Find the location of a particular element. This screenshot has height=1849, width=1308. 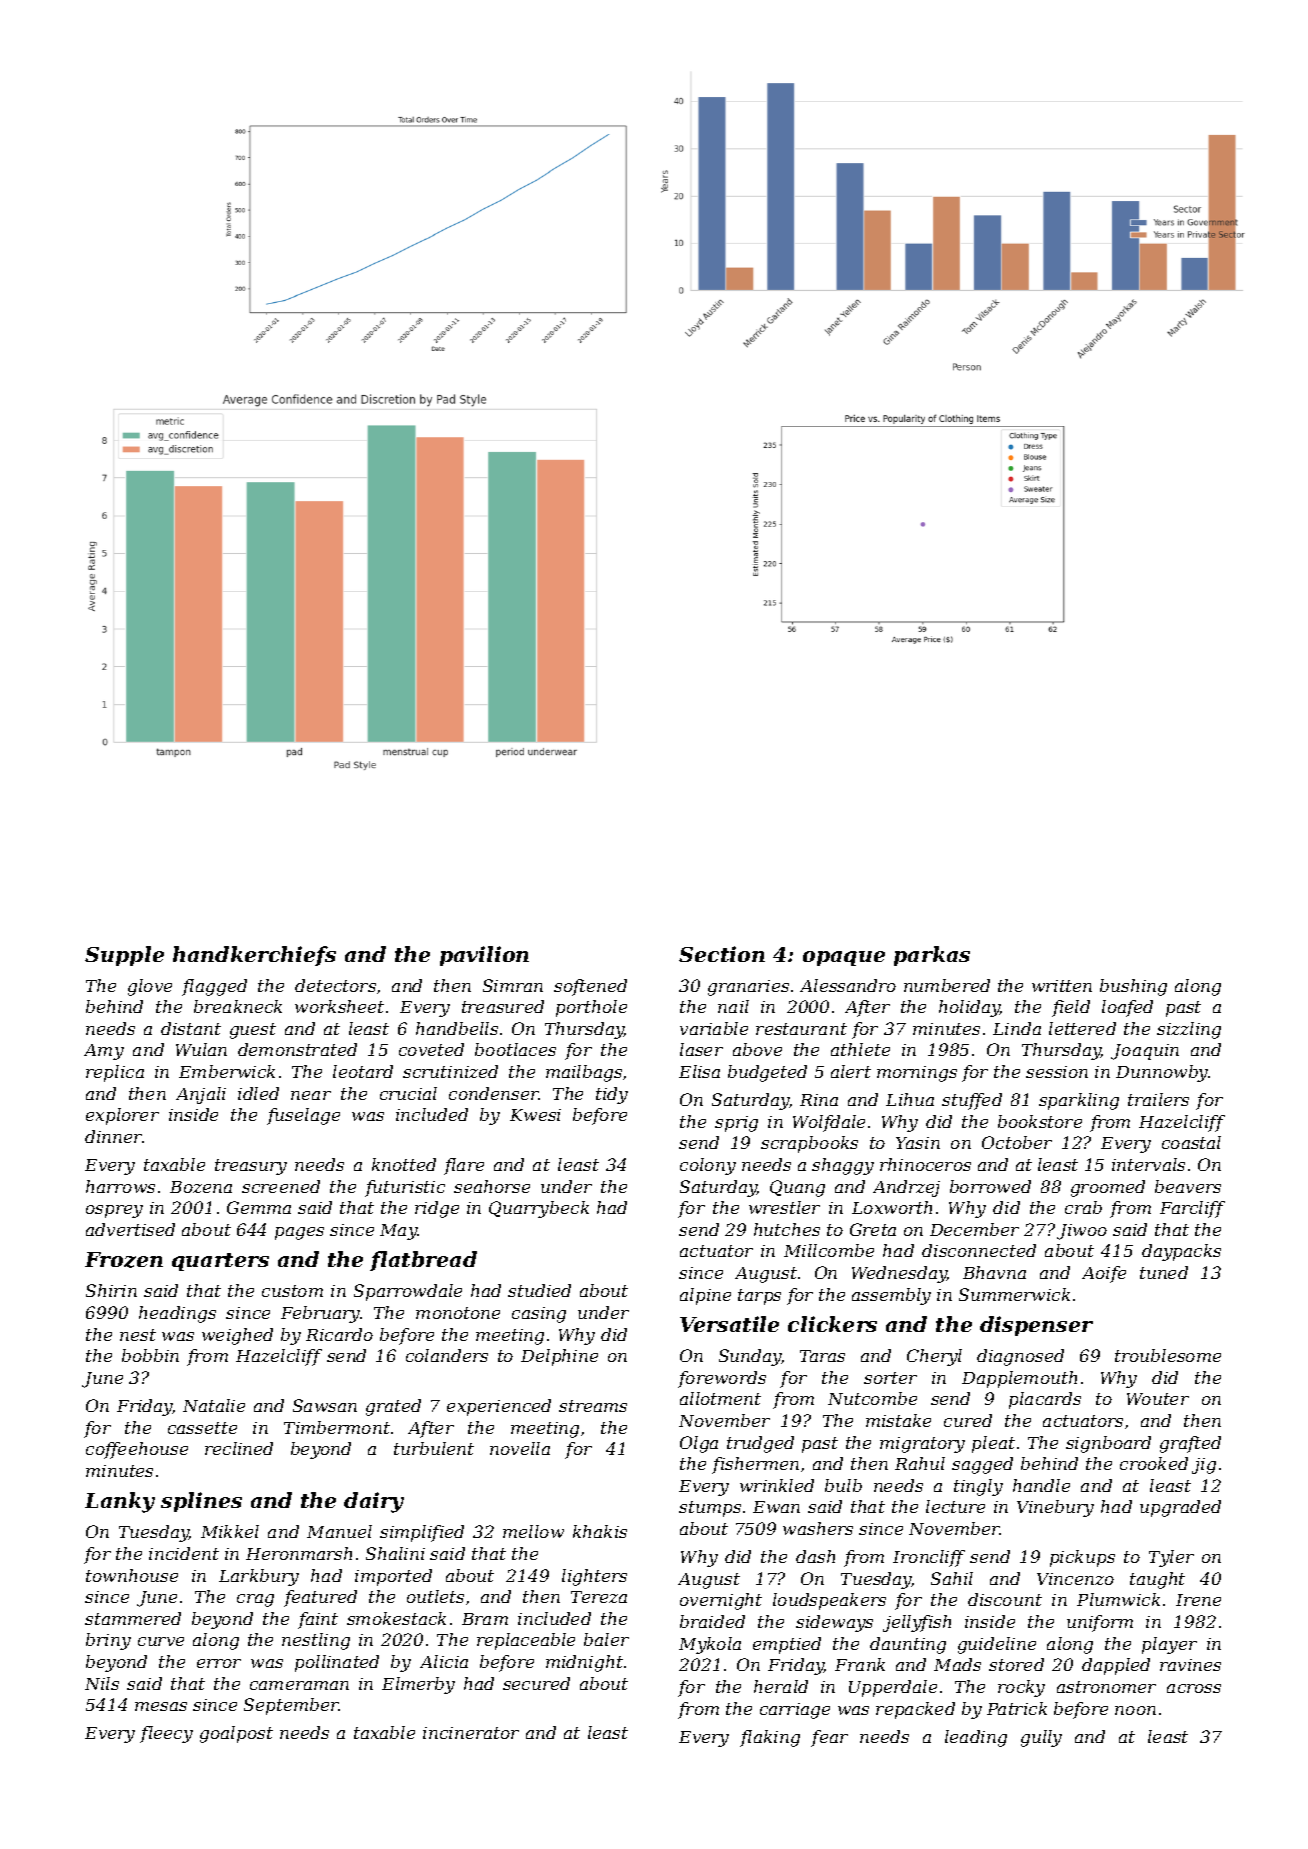

session is located at coordinates (1057, 1072).
